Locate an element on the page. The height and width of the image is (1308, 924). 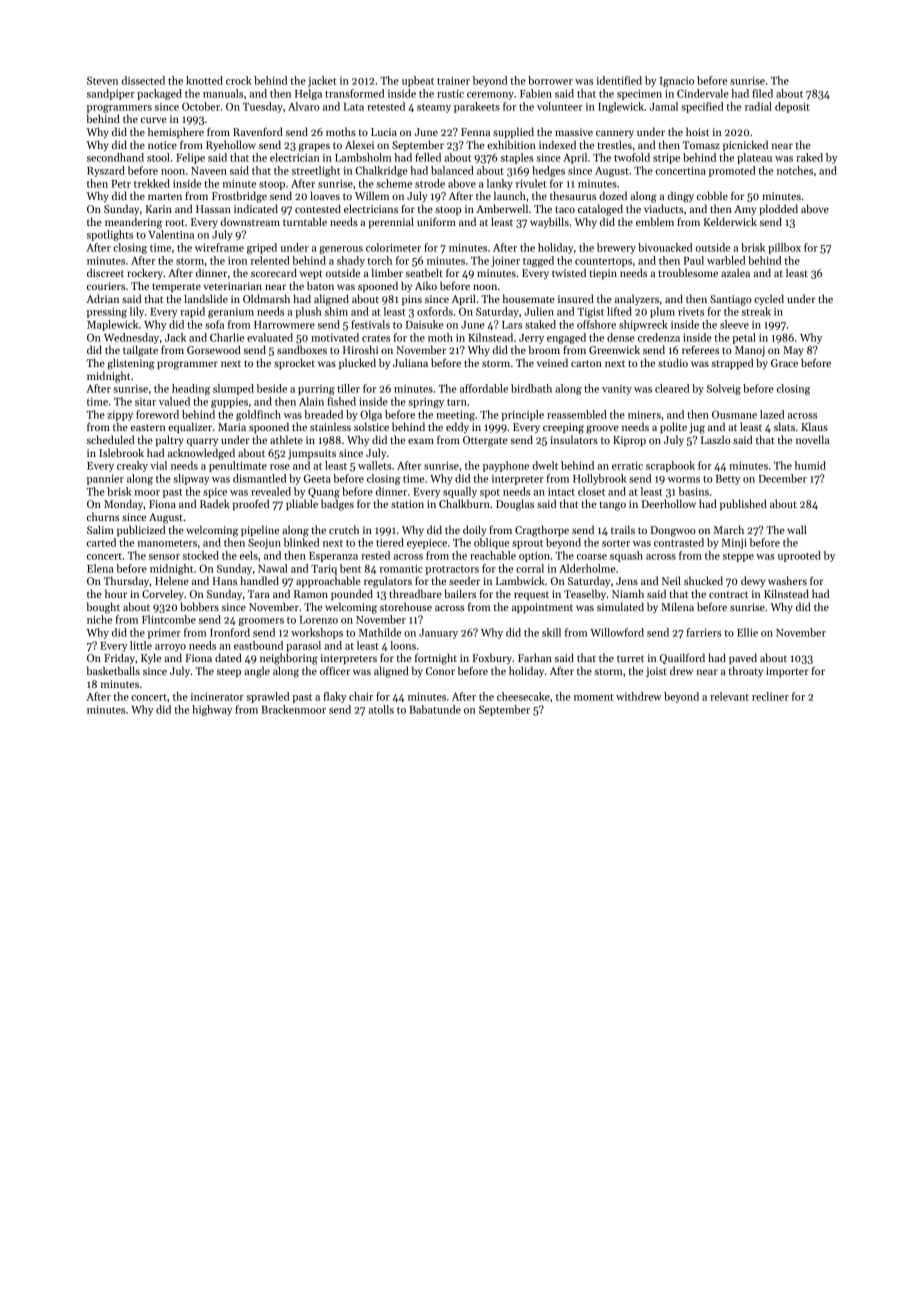
lazed is located at coordinates (772, 414).
